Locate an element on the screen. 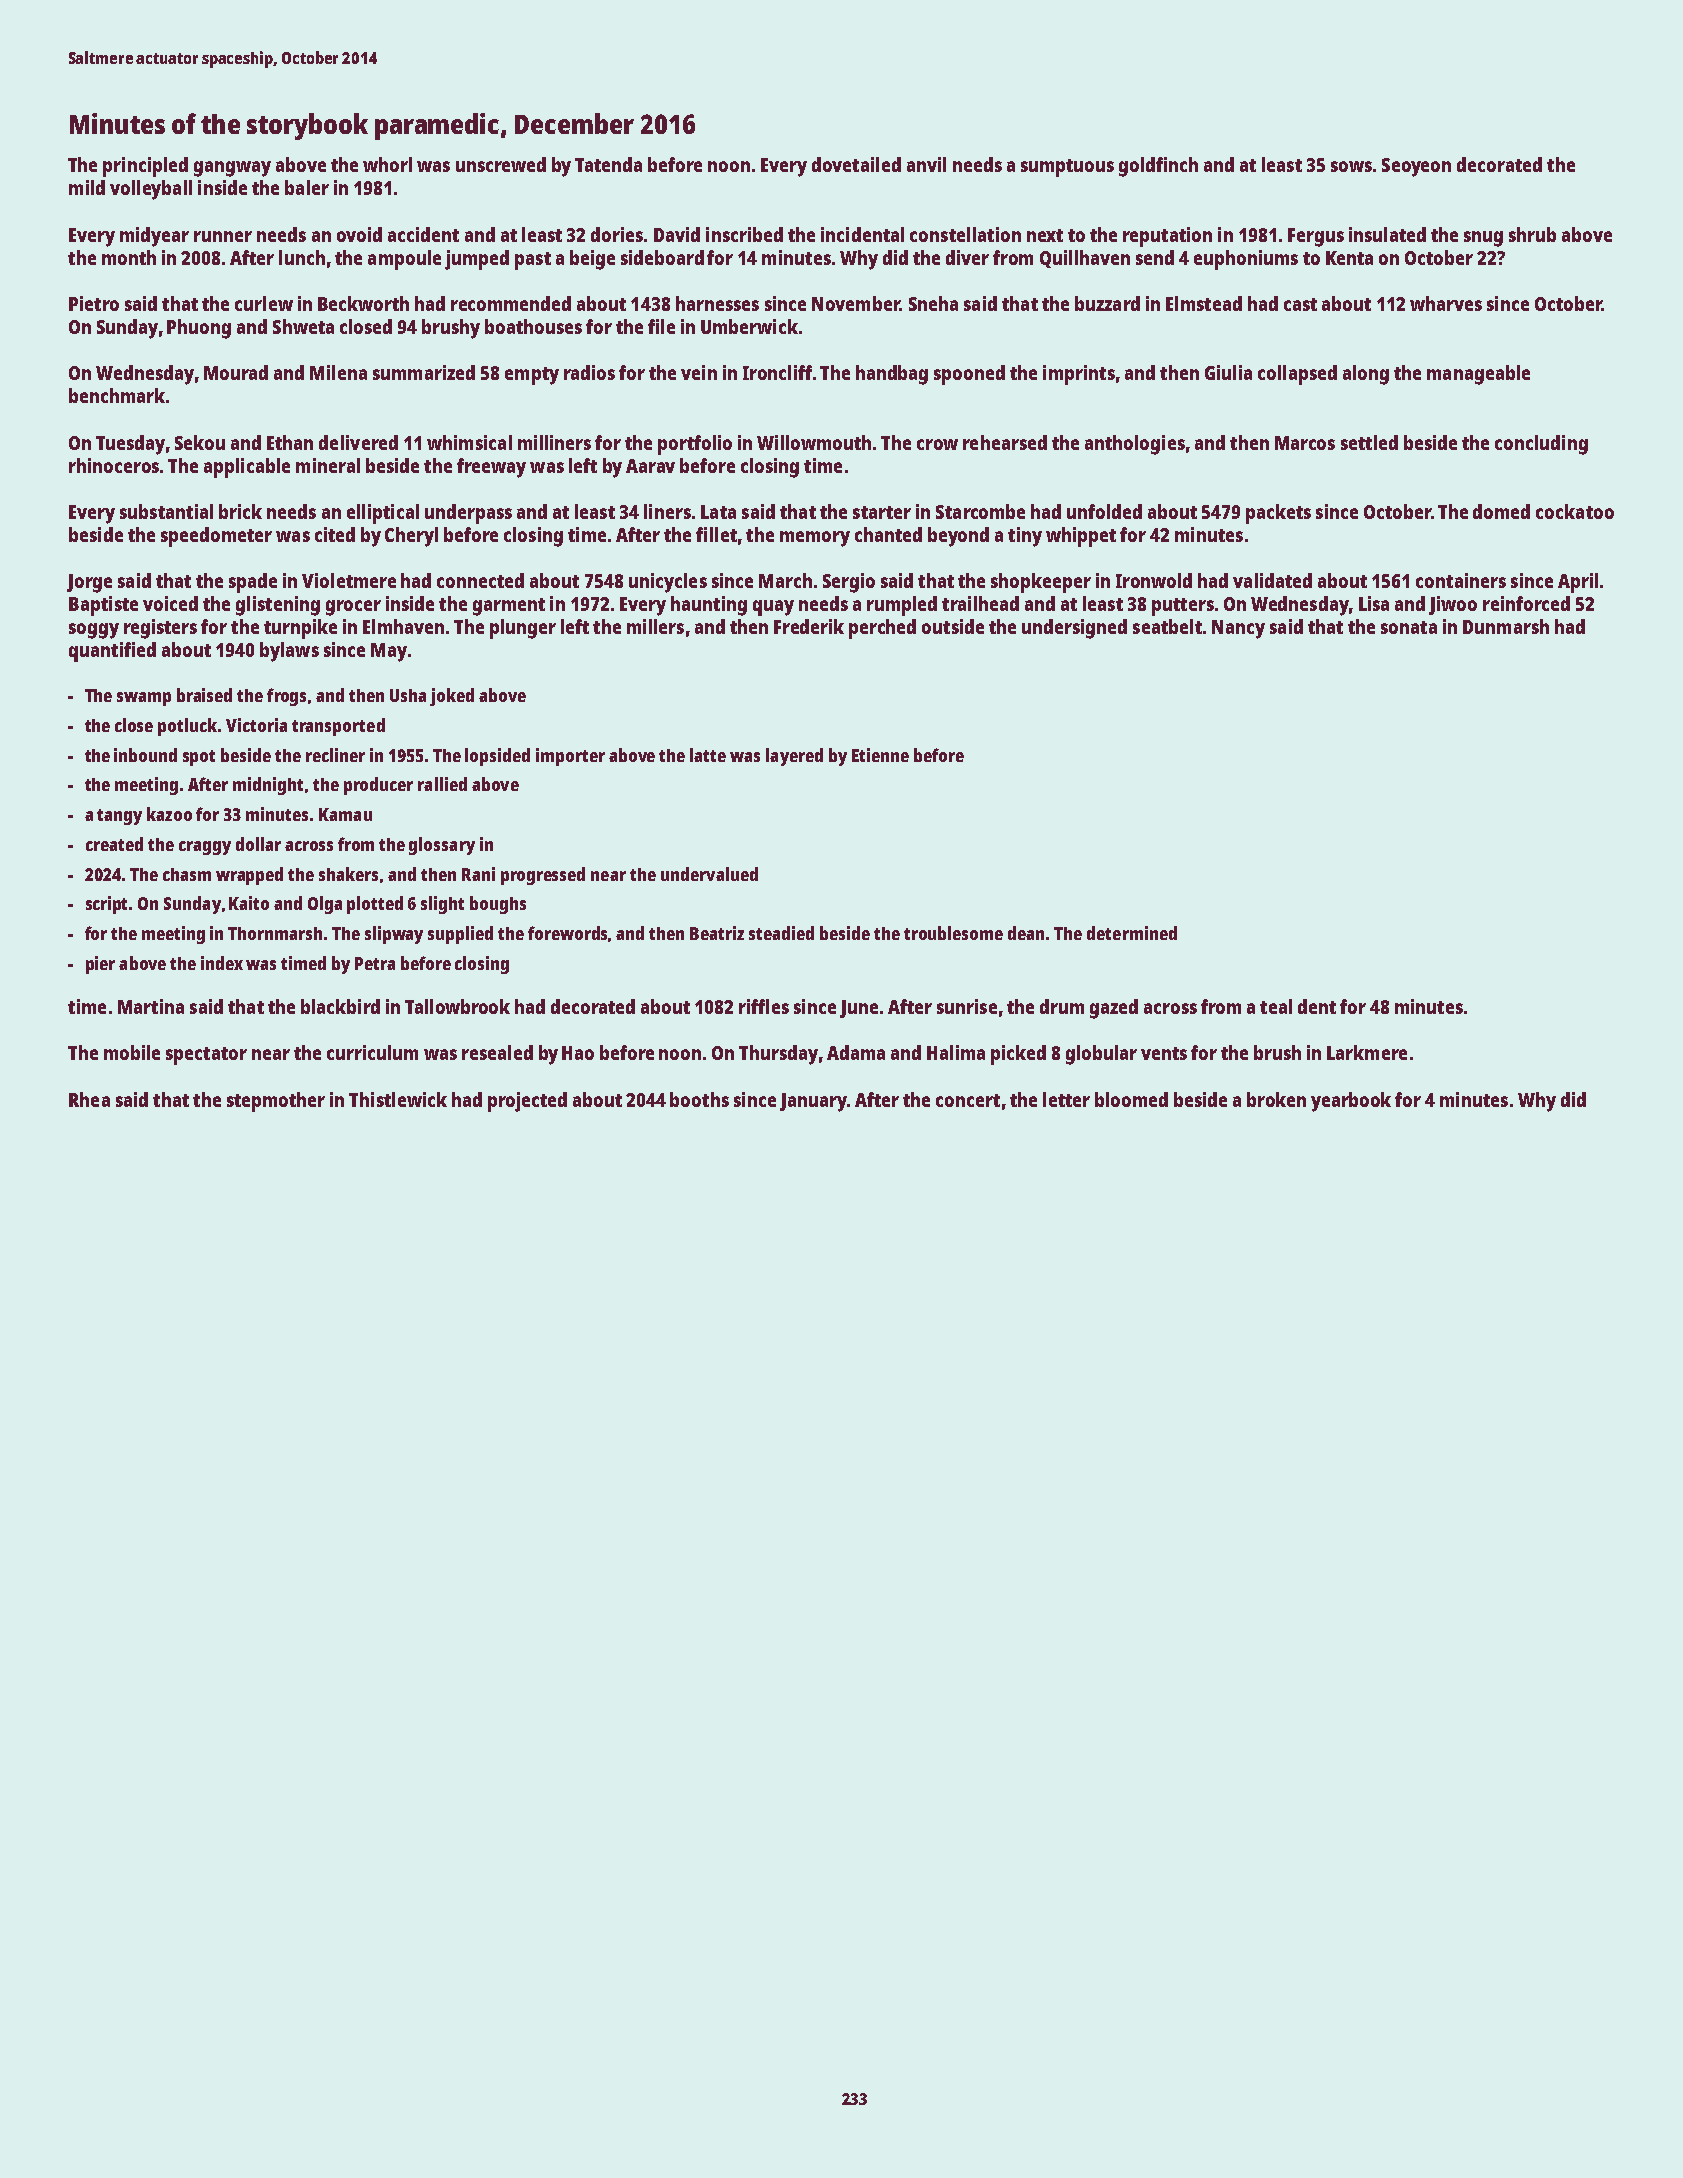 This screenshot has height=2178, width=1683. Rhea is located at coordinates (89, 1099).
